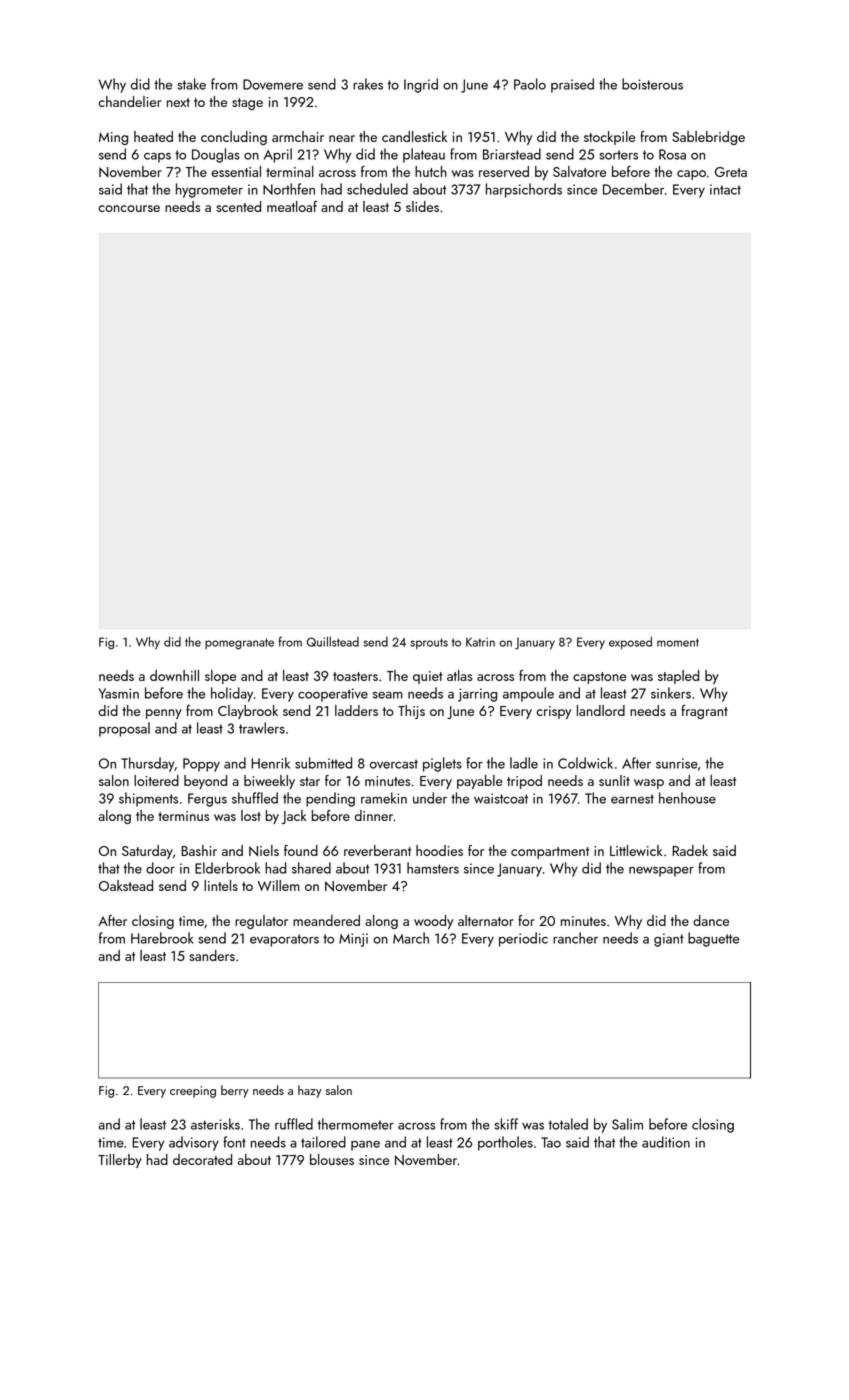 This screenshot has width=849, height=1400. I want to click on baguette, so click(713, 939).
